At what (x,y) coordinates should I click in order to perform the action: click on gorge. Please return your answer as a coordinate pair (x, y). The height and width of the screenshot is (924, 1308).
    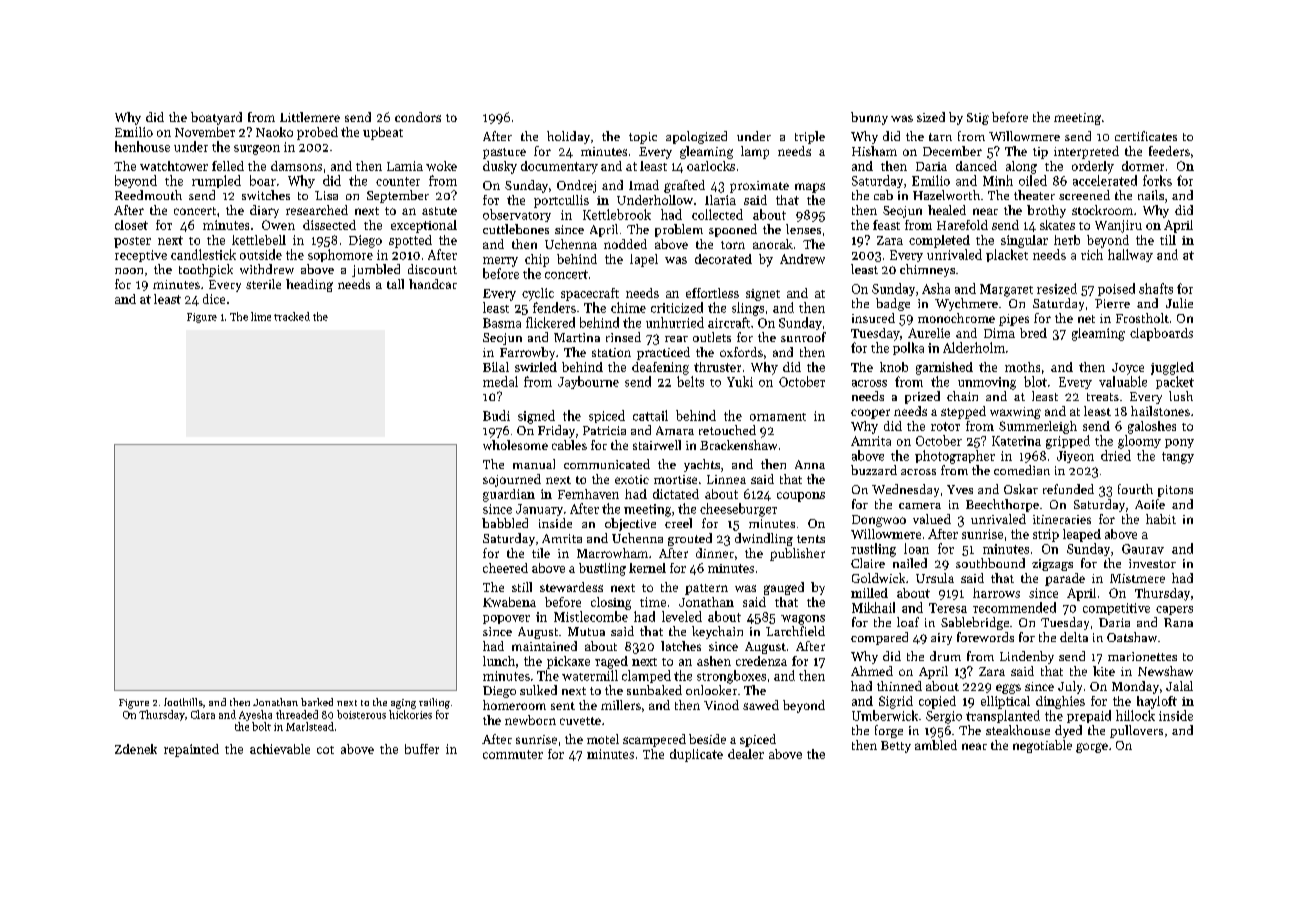
    Looking at the image, I should click on (1092, 748).
